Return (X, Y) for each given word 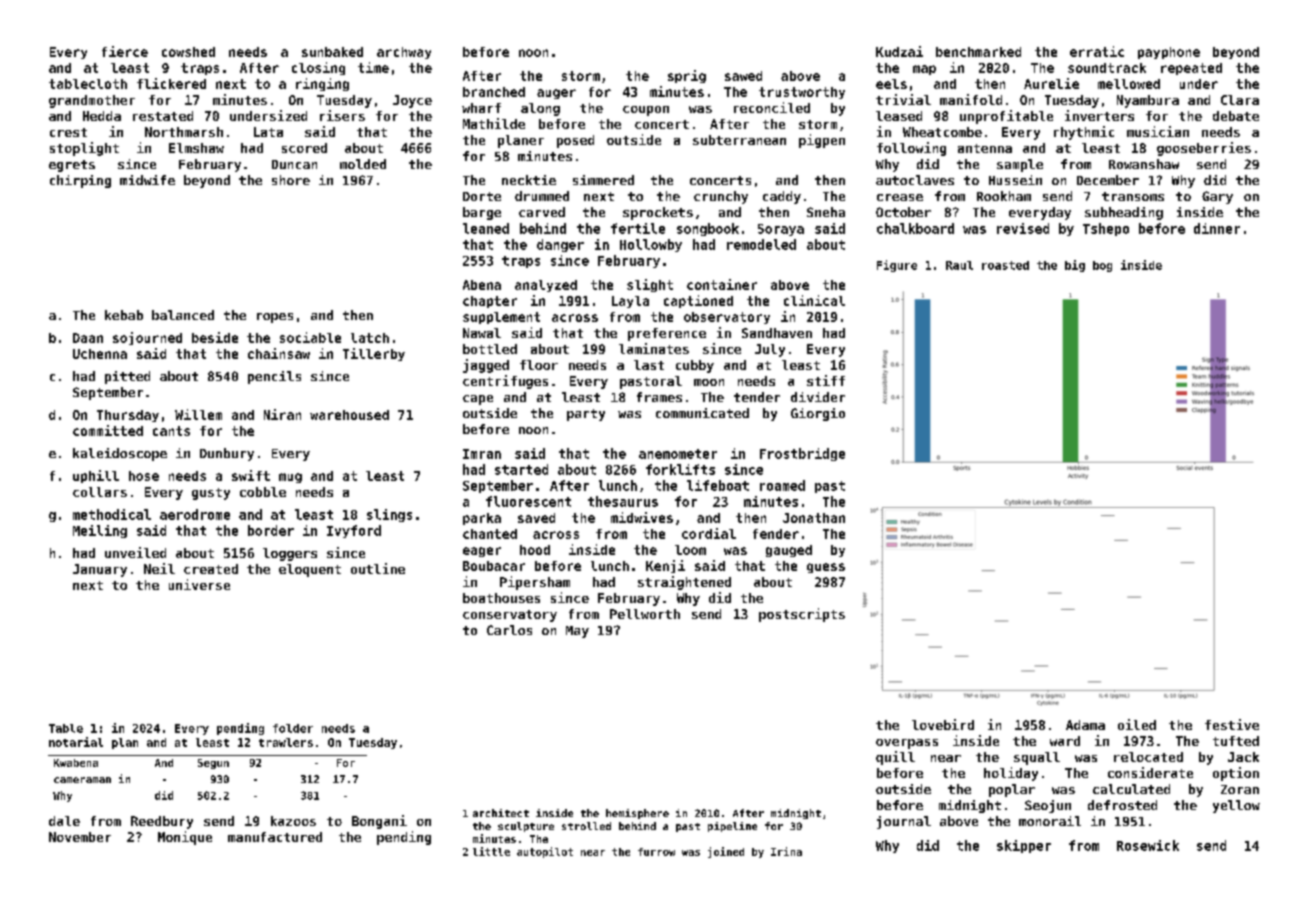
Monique (185, 838)
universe (199, 584)
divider (818, 397)
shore (291, 180)
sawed (743, 76)
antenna (985, 148)
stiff (826, 380)
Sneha (826, 212)
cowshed (188, 52)
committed (108, 430)
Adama (1085, 725)
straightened (684, 583)
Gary (1217, 197)
